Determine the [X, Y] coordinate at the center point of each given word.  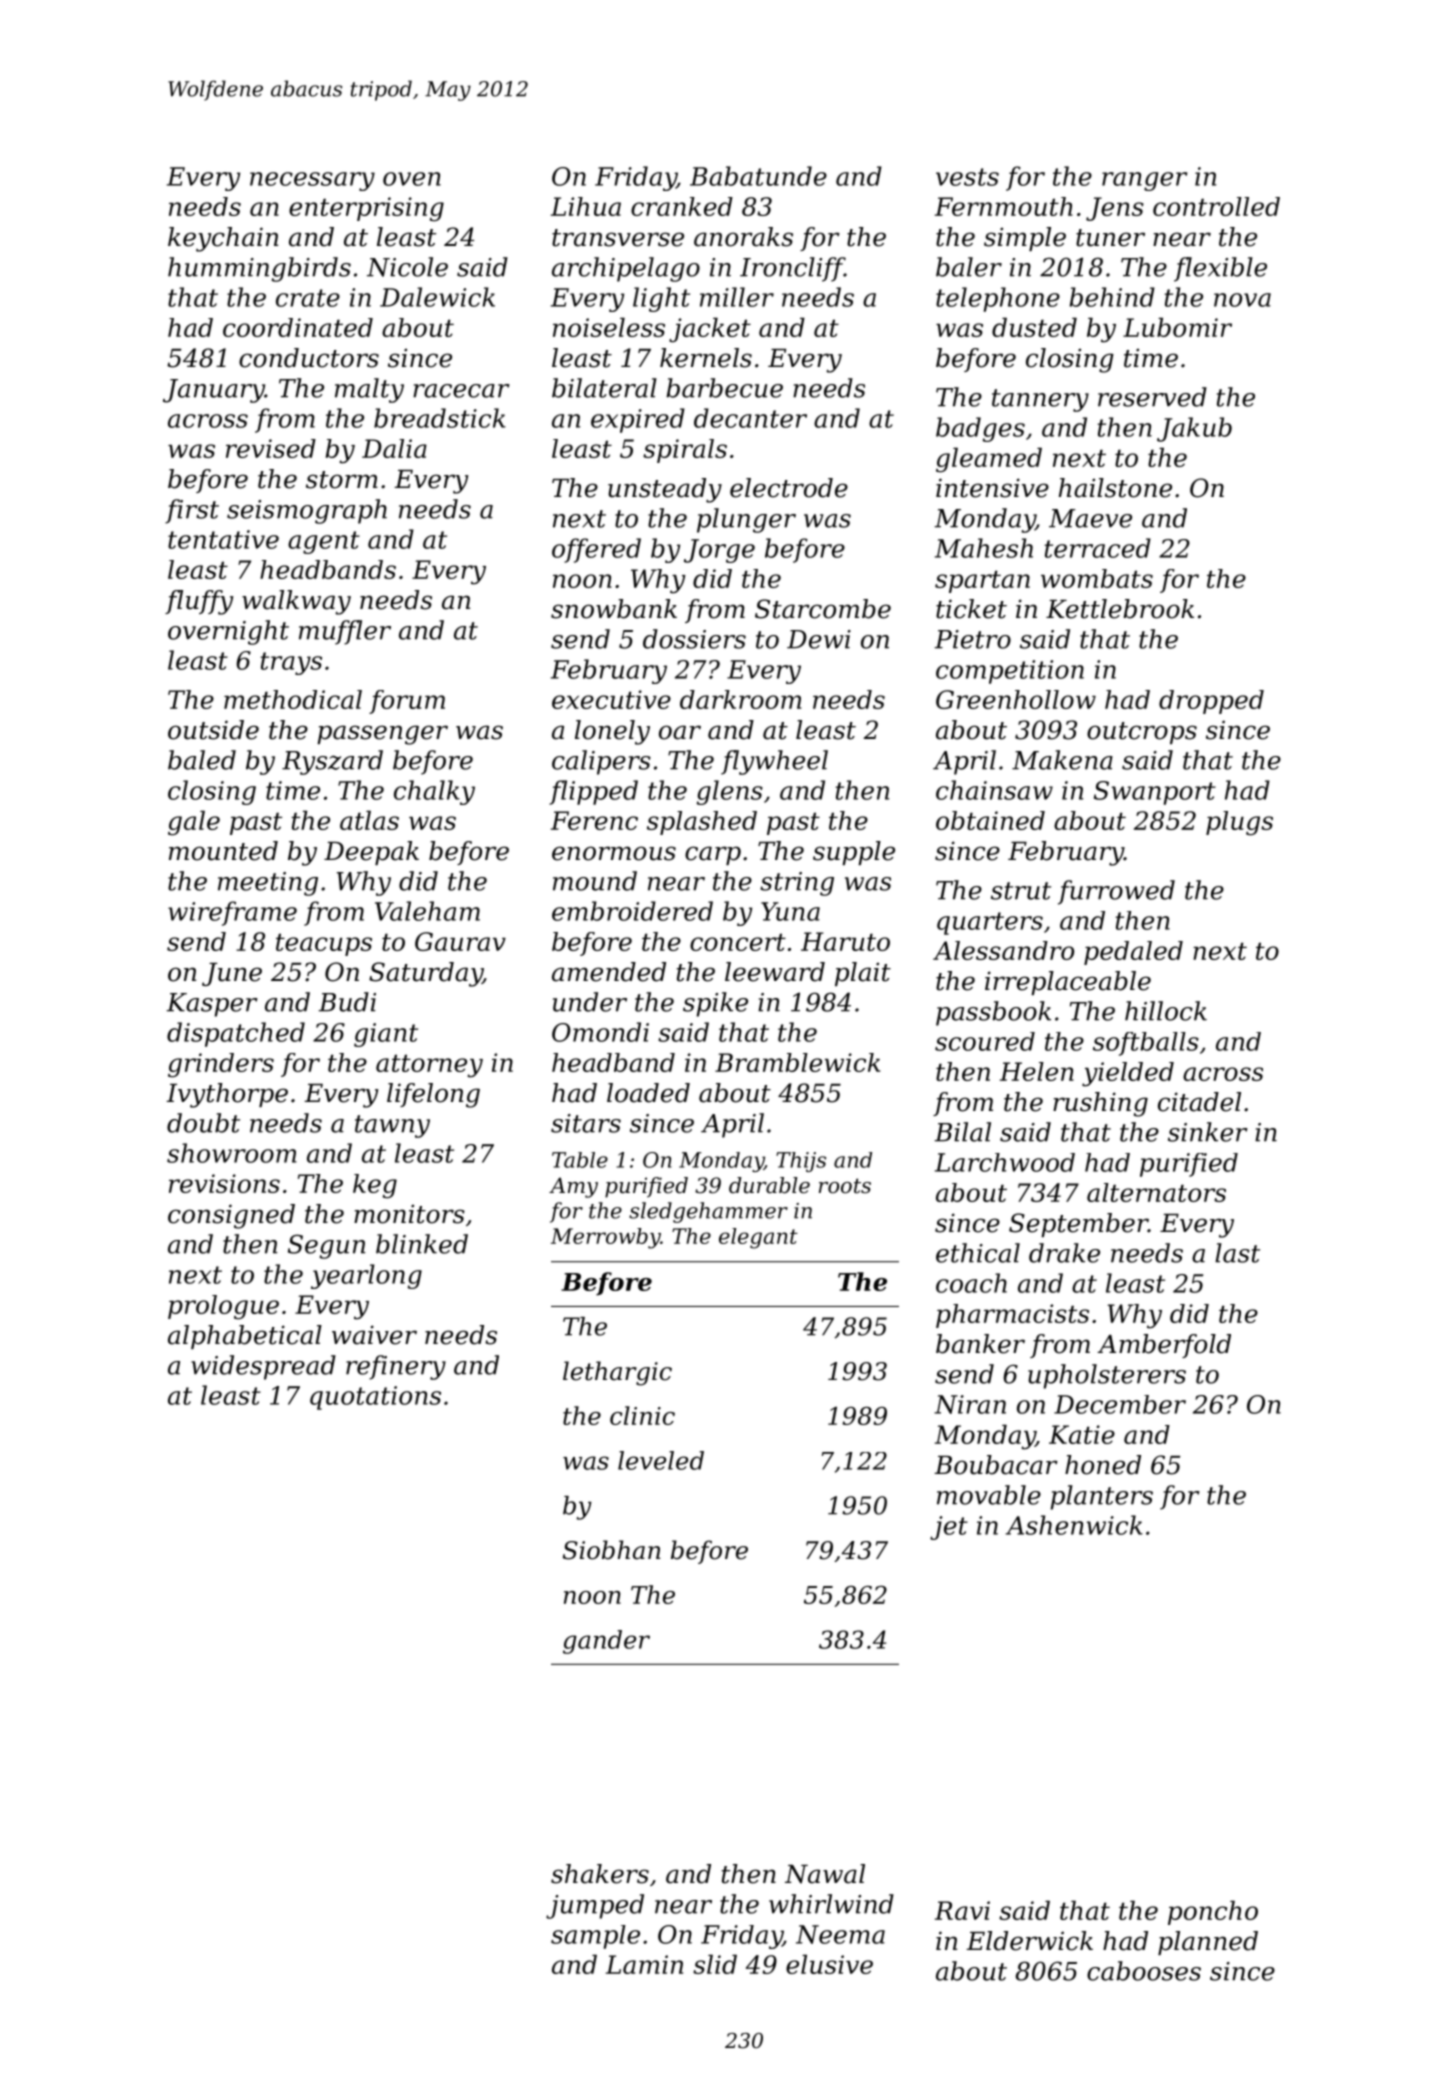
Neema [840, 1934]
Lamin [644, 1964]
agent [324, 542]
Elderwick [1029, 1941]
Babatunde [758, 176]
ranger [1144, 181]
